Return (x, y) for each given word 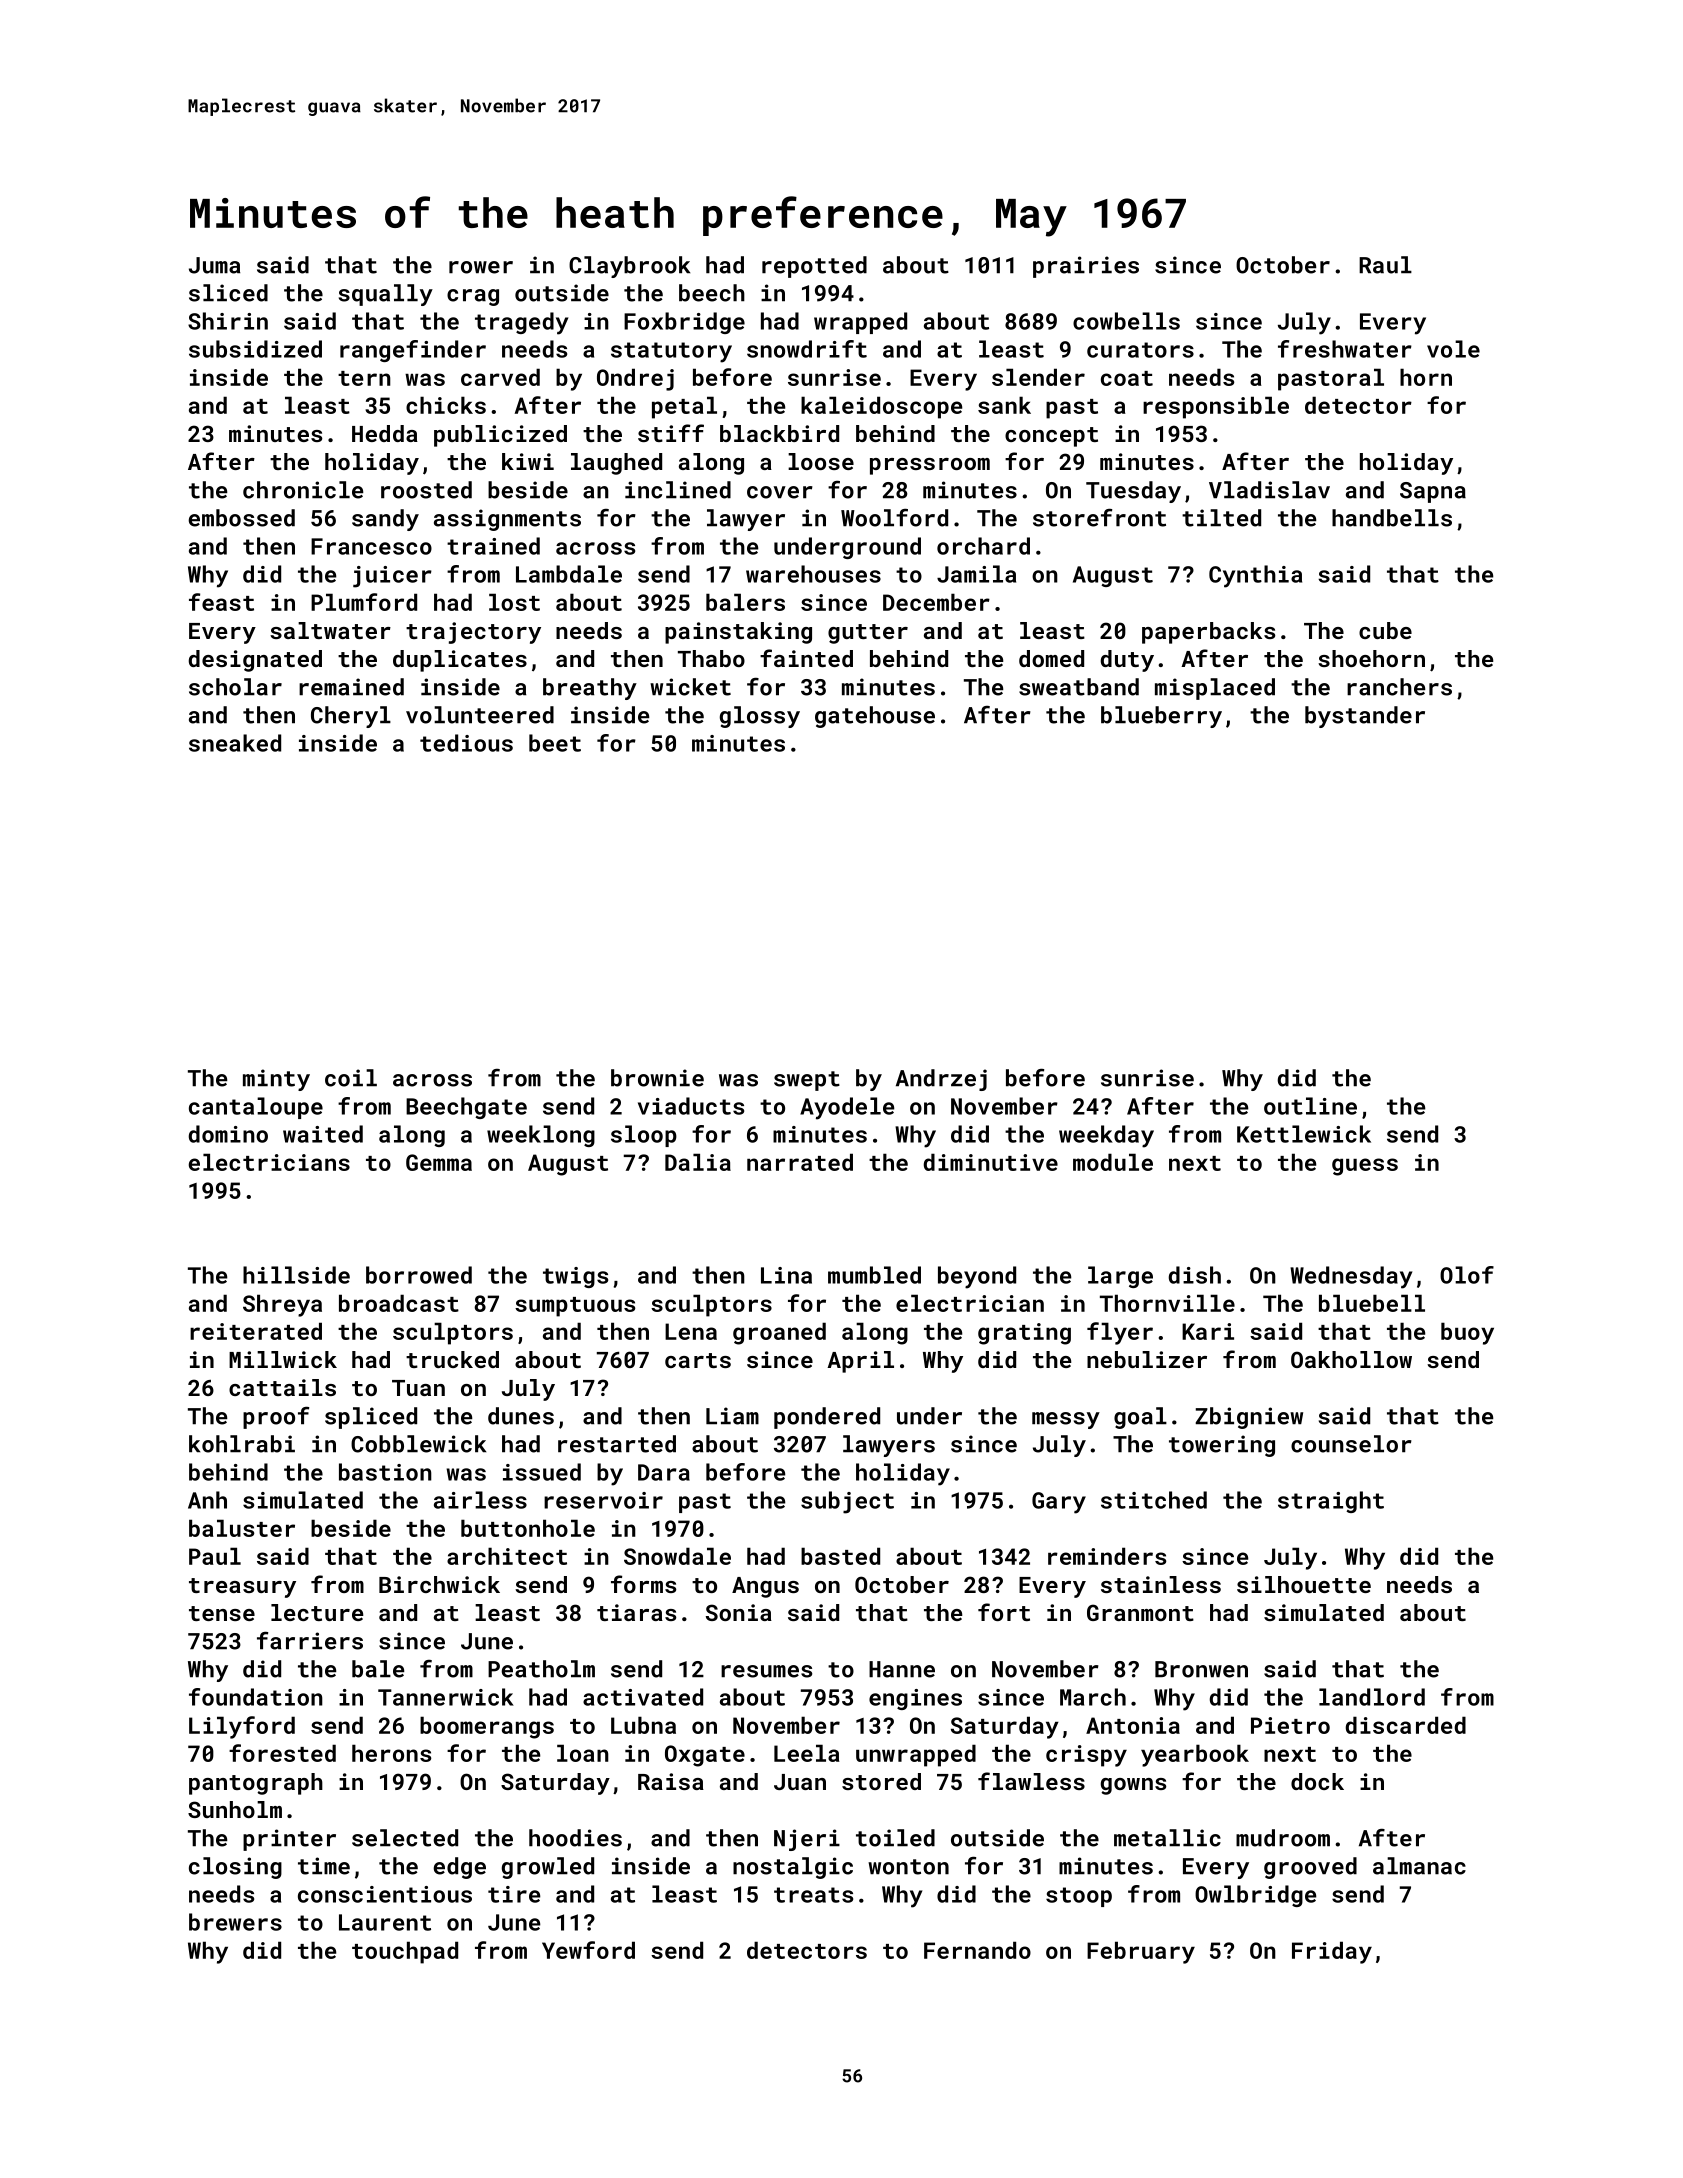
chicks (446, 405)
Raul (1385, 265)
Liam (732, 1416)
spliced (371, 1418)
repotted (814, 267)
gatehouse (875, 717)
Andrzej (941, 1080)
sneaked (235, 743)
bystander (1365, 717)
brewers (235, 1922)
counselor (1351, 1444)
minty (276, 1080)
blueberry (1161, 717)
